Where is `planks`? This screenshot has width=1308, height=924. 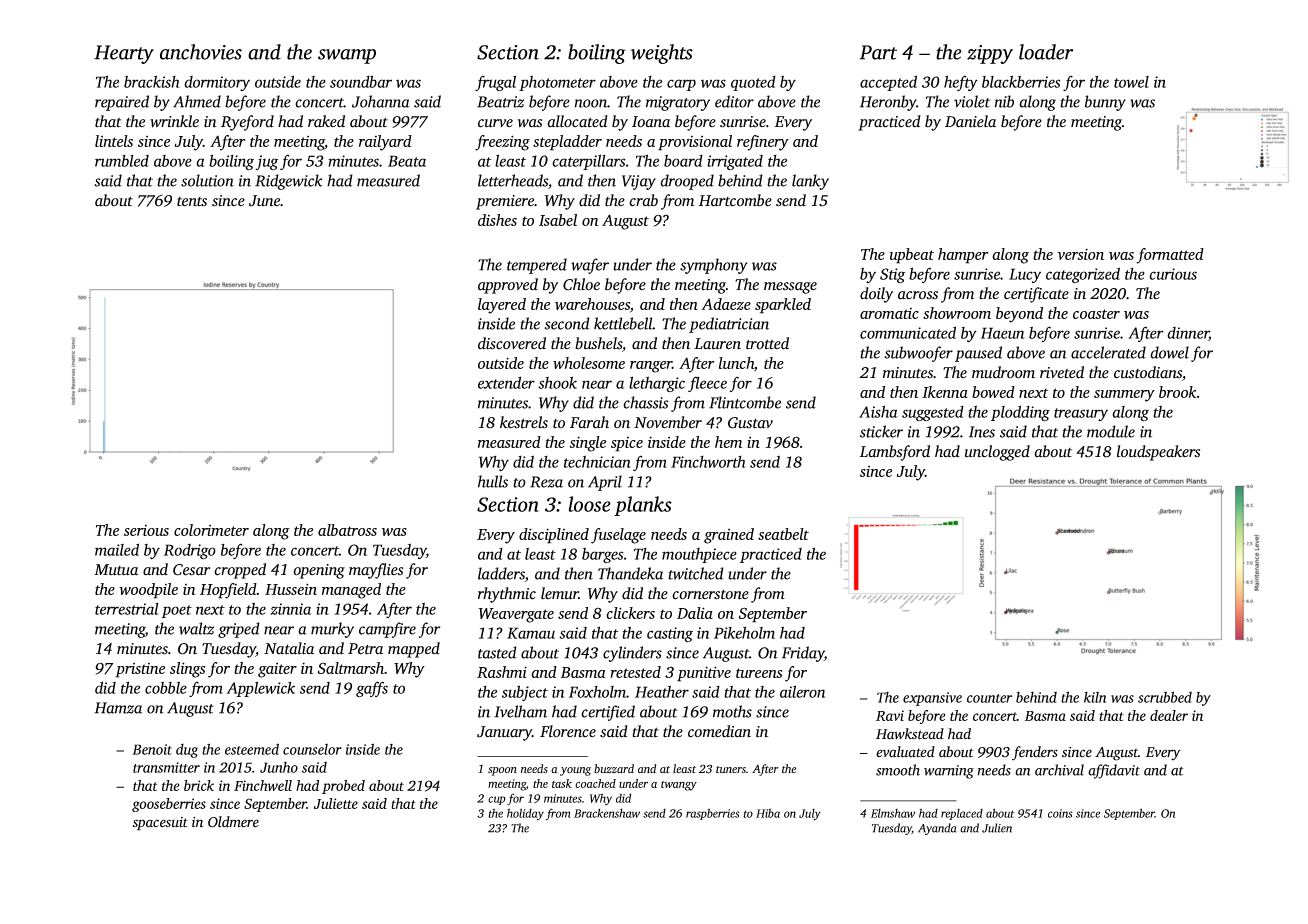
planks is located at coordinates (643, 506).
